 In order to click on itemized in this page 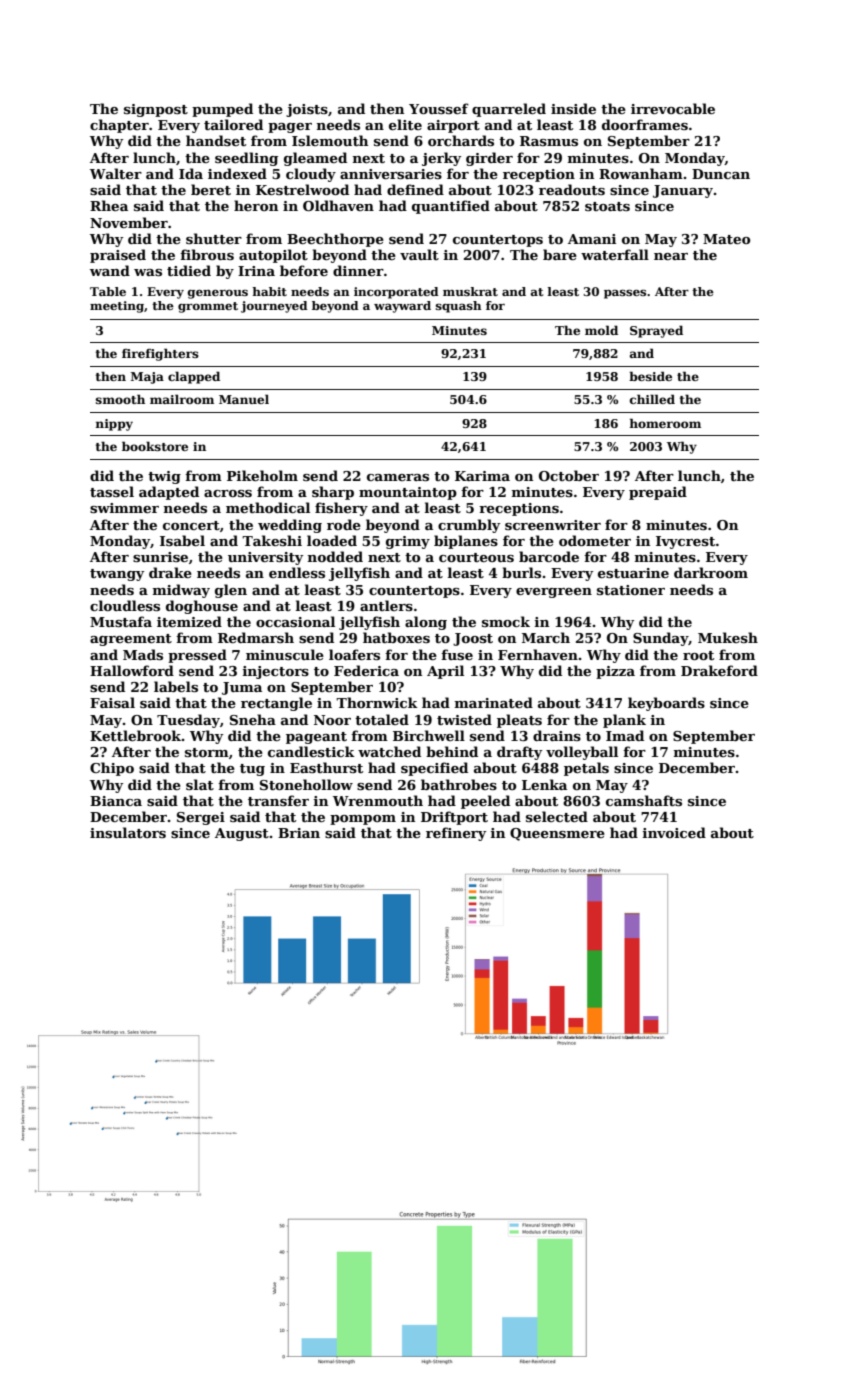, I will do `click(189, 621)`.
